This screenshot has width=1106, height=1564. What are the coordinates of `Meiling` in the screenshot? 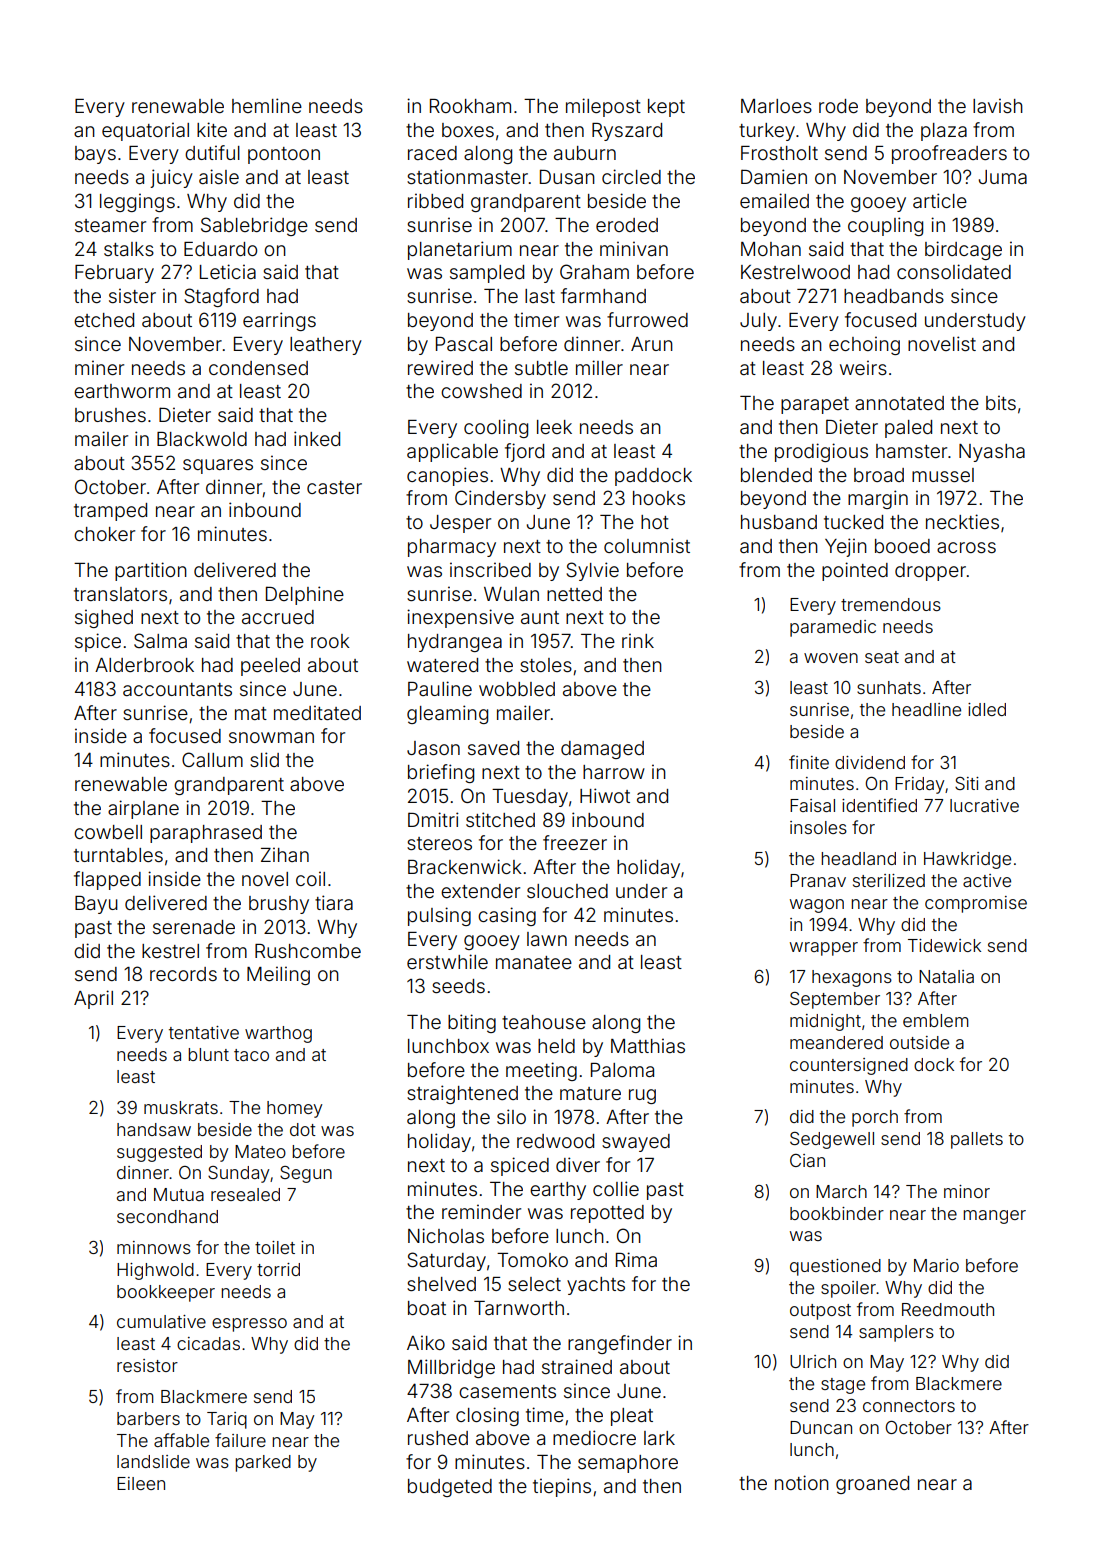 It's located at (278, 975).
